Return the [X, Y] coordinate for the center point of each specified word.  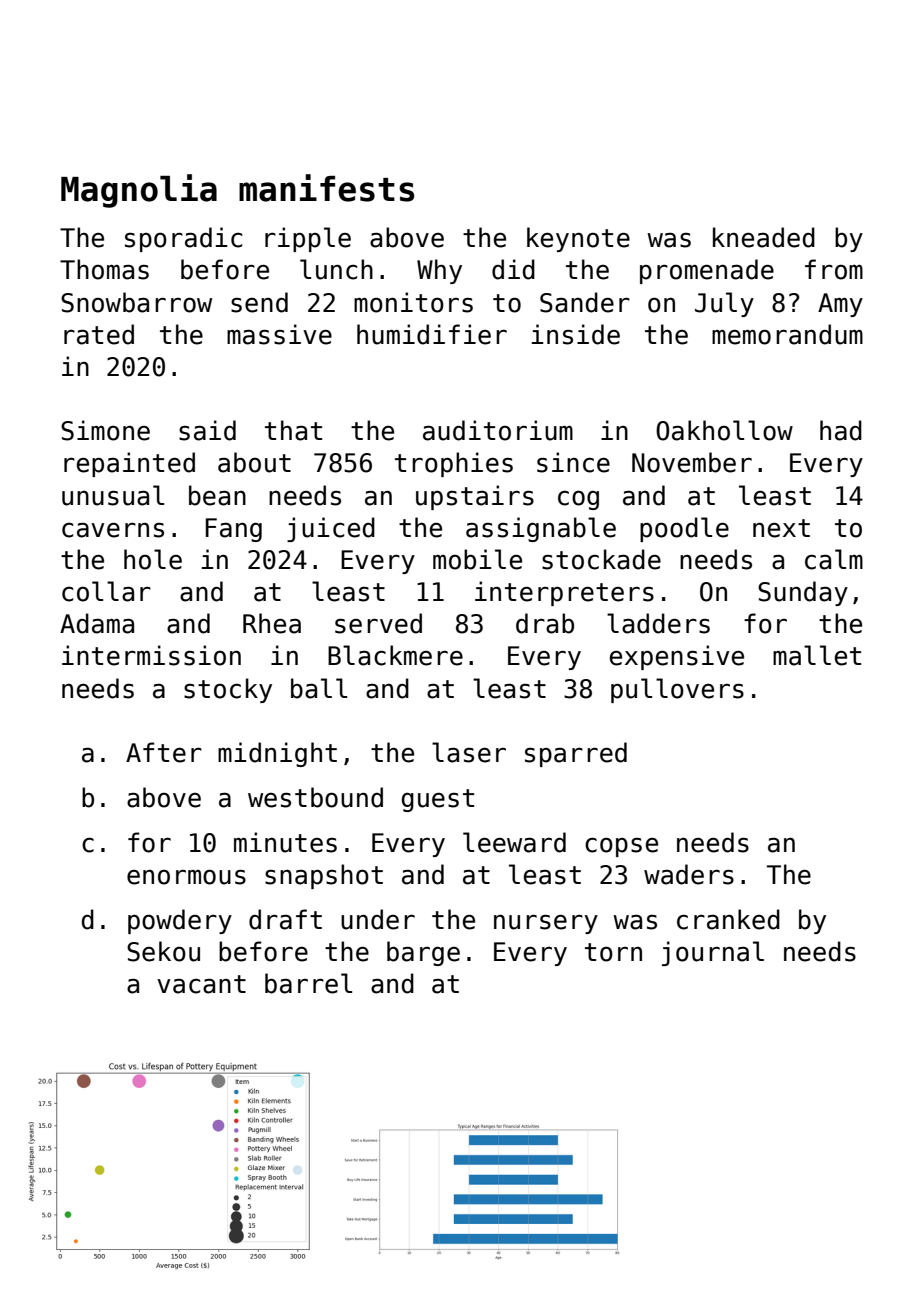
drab [545, 623]
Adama [97, 623]
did [513, 269]
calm [834, 559]
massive [279, 334]
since [573, 462]
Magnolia [139, 191]
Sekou [163, 951]
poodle [684, 529]
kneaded [764, 237]
